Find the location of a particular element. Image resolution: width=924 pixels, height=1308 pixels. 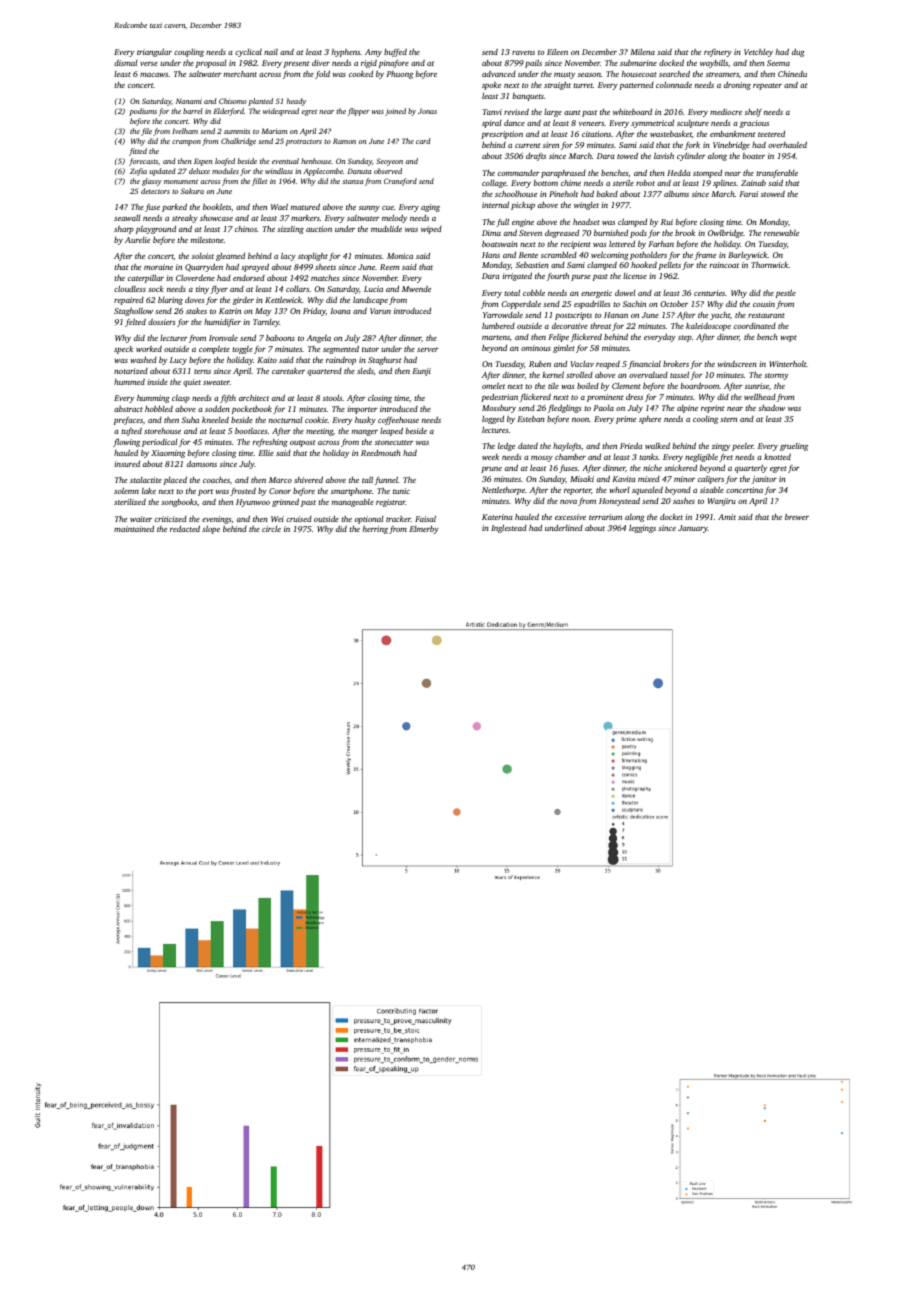

dug is located at coordinates (798, 53).
